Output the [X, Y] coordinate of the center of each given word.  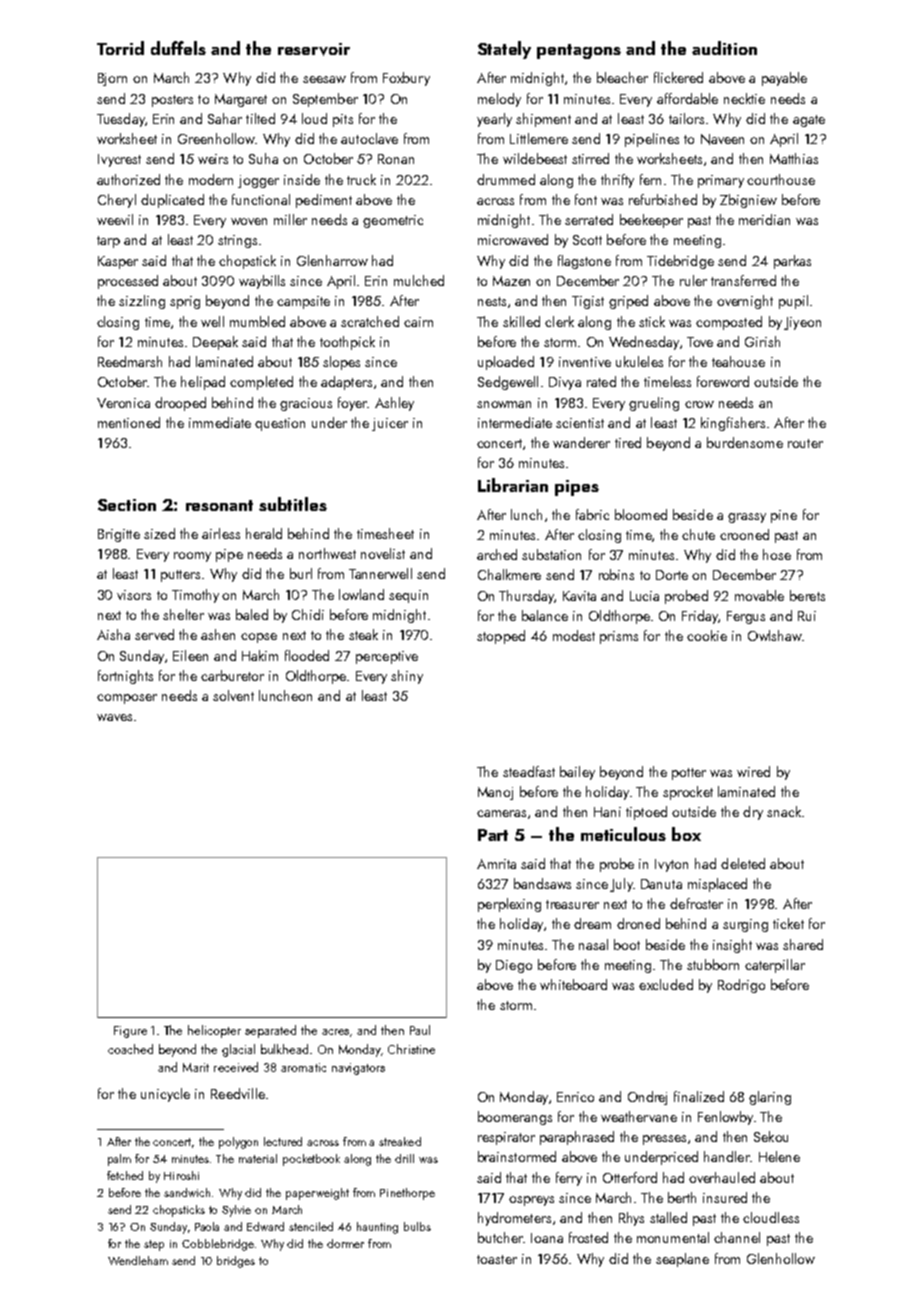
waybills [262, 282]
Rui [807, 616]
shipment [543, 120]
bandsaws [542, 883]
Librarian [513, 485]
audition [724, 48]
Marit [196, 1067]
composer [127, 699]
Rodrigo [741, 986]
